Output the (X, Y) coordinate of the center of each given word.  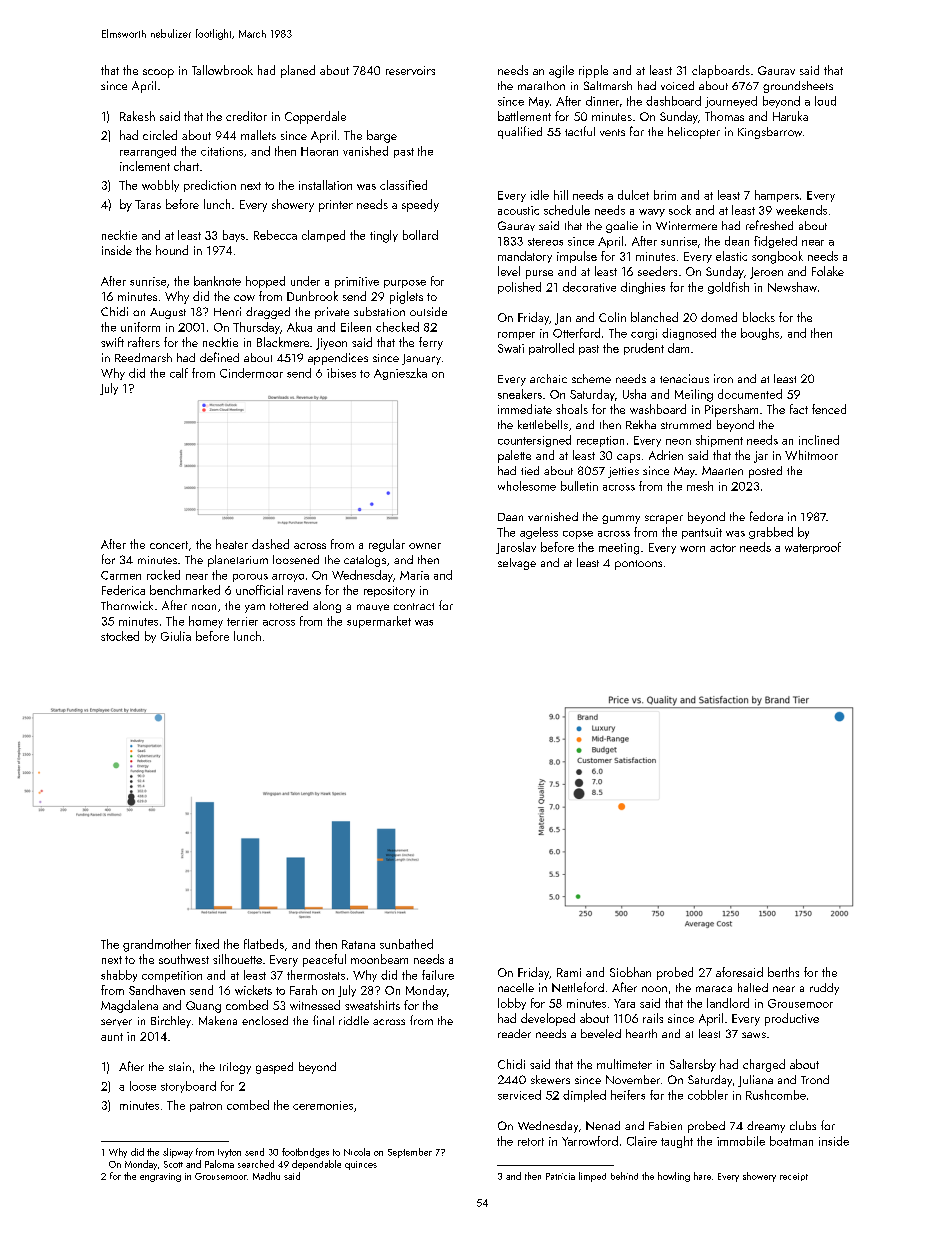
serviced (519, 1095)
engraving (160, 1177)
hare (702, 1176)
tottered (289, 605)
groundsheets (798, 87)
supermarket (379, 622)
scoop (158, 73)
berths (783, 972)
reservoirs (410, 70)
